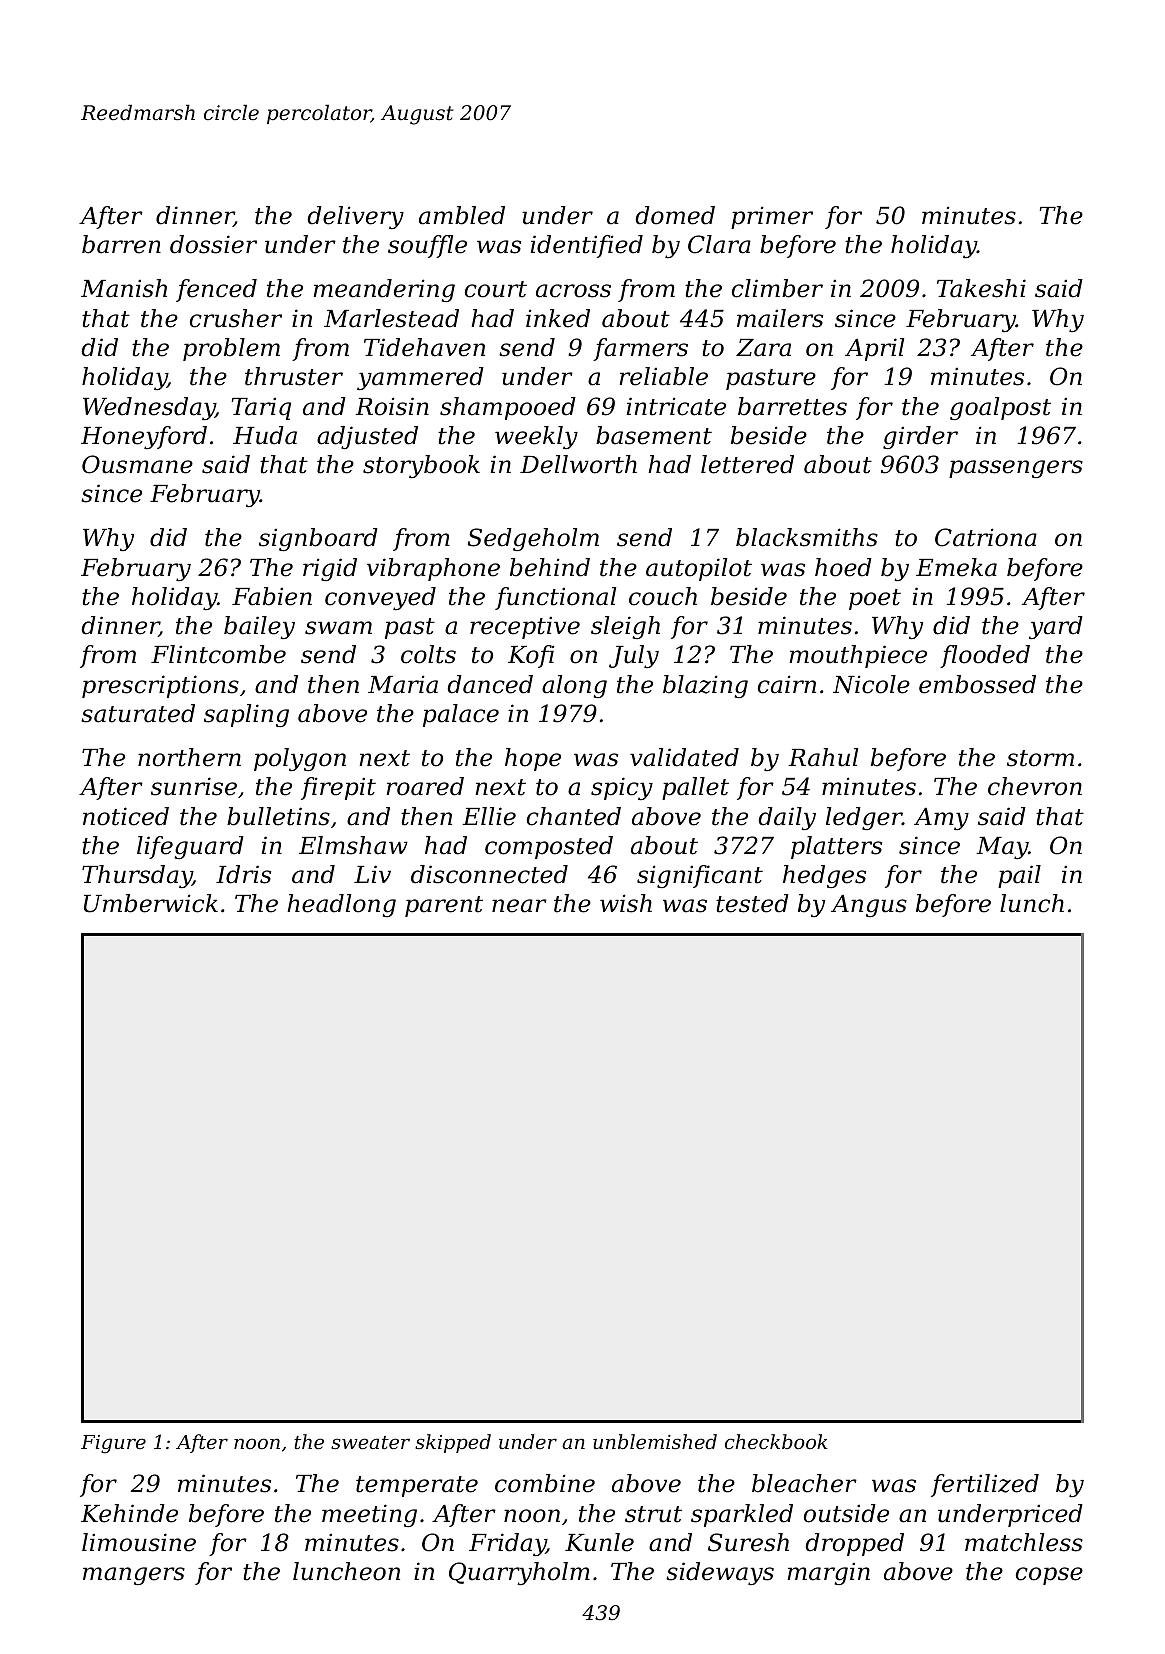 The height and width of the page is (1654, 1165). I want to click on palace, so click(461, 715).
